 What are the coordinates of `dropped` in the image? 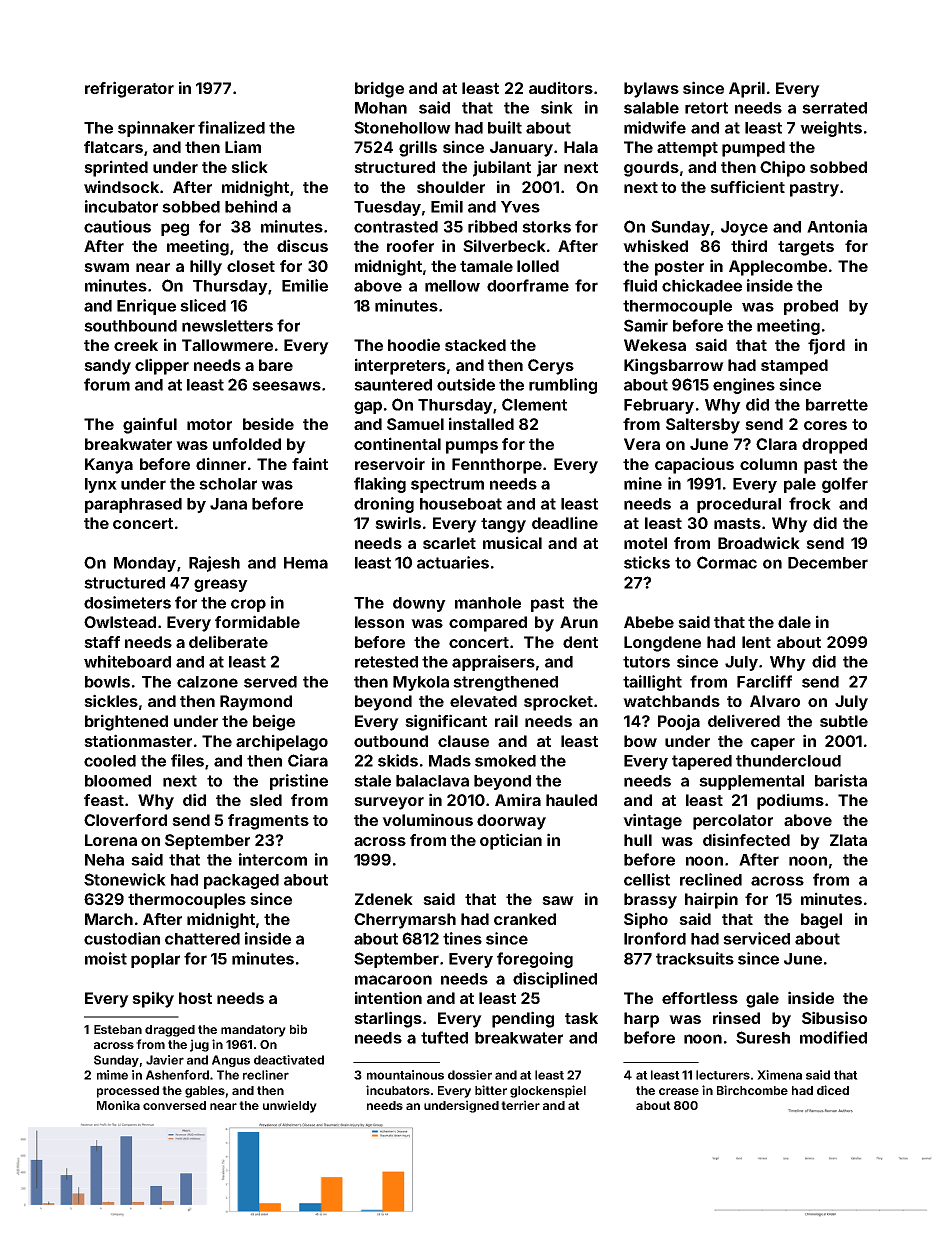 It's located at (834, 446).
